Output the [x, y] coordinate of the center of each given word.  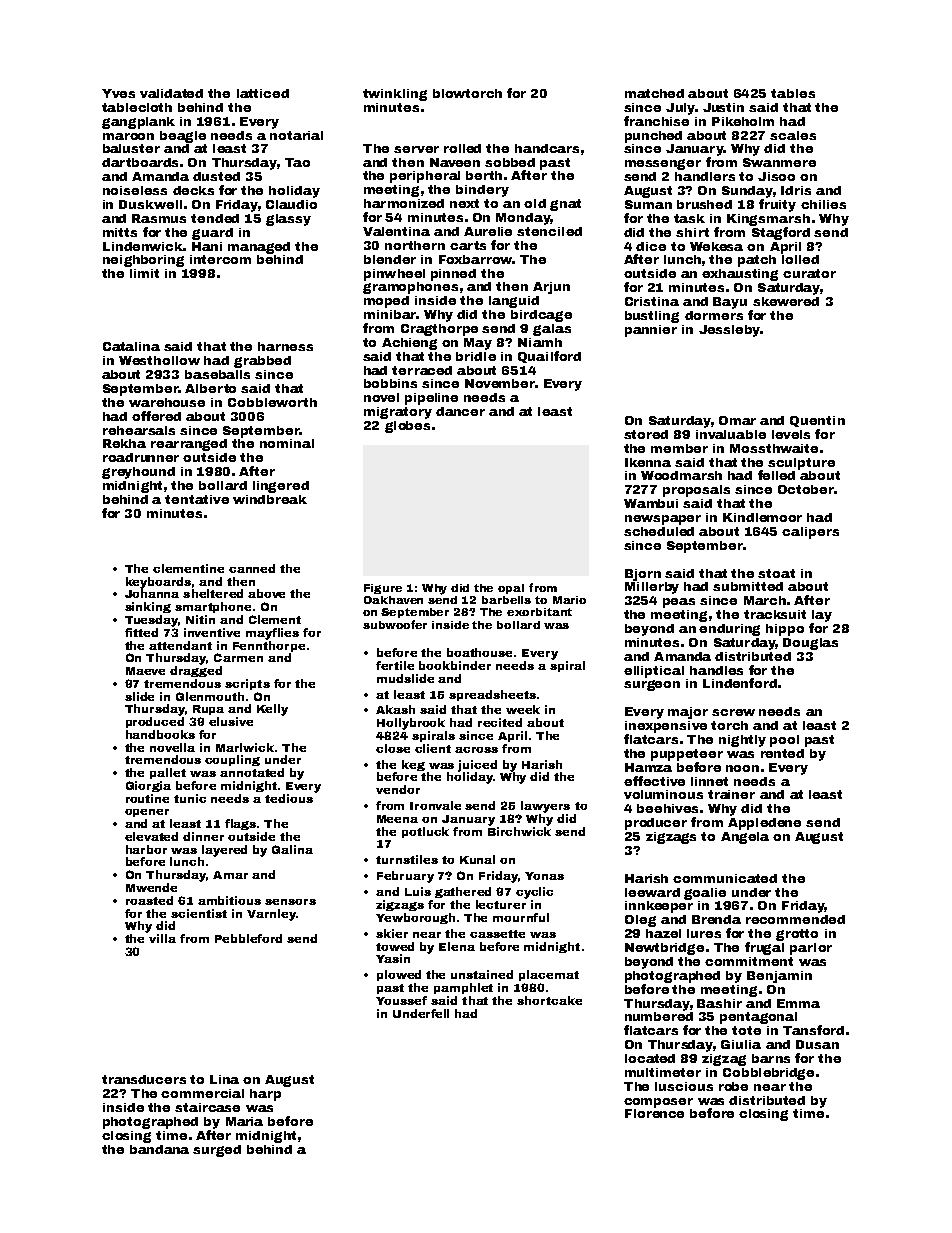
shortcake [549, 1000]
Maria [244, 1121]
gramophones [410, 288]
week [523, 709]
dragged [196, 671]
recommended [795, 919]
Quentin [817, 421]
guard [212, 234]
